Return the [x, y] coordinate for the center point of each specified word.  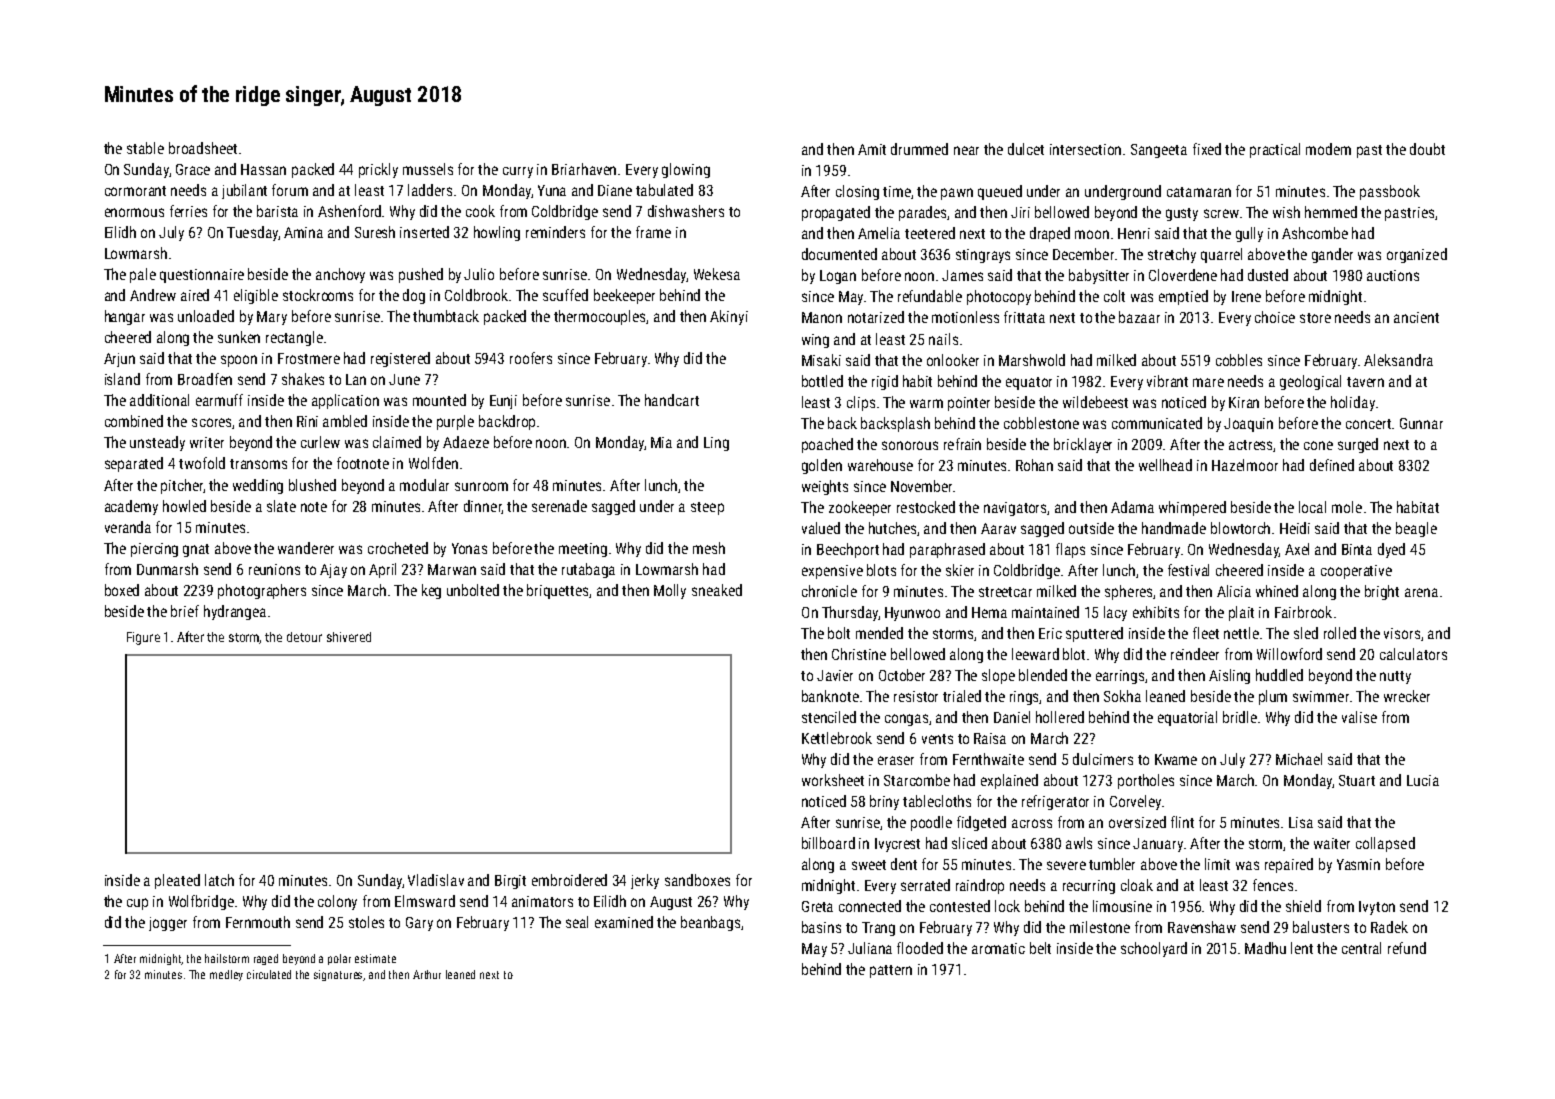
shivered [349, 637]
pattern [891, 971]
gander [1332, 255]
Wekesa [717, 274]
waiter [1332, 843]
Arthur [427, 974]
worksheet [833, 780]
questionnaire [202, 276]
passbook [1390, 192]
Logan [838, 277]
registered [400, 359]
